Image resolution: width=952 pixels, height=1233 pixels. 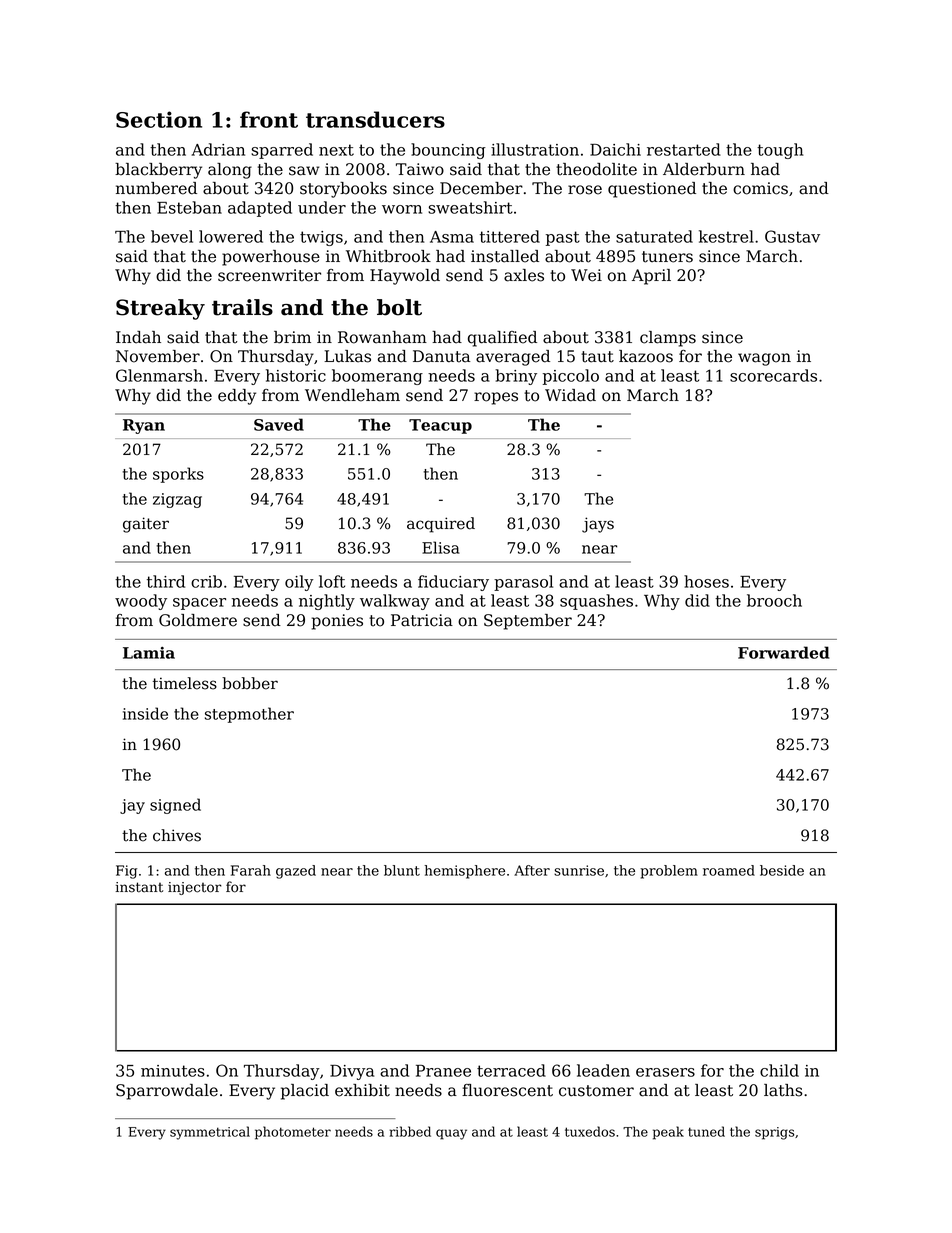 I want to click on quay, so click(x=451, y=1134).
